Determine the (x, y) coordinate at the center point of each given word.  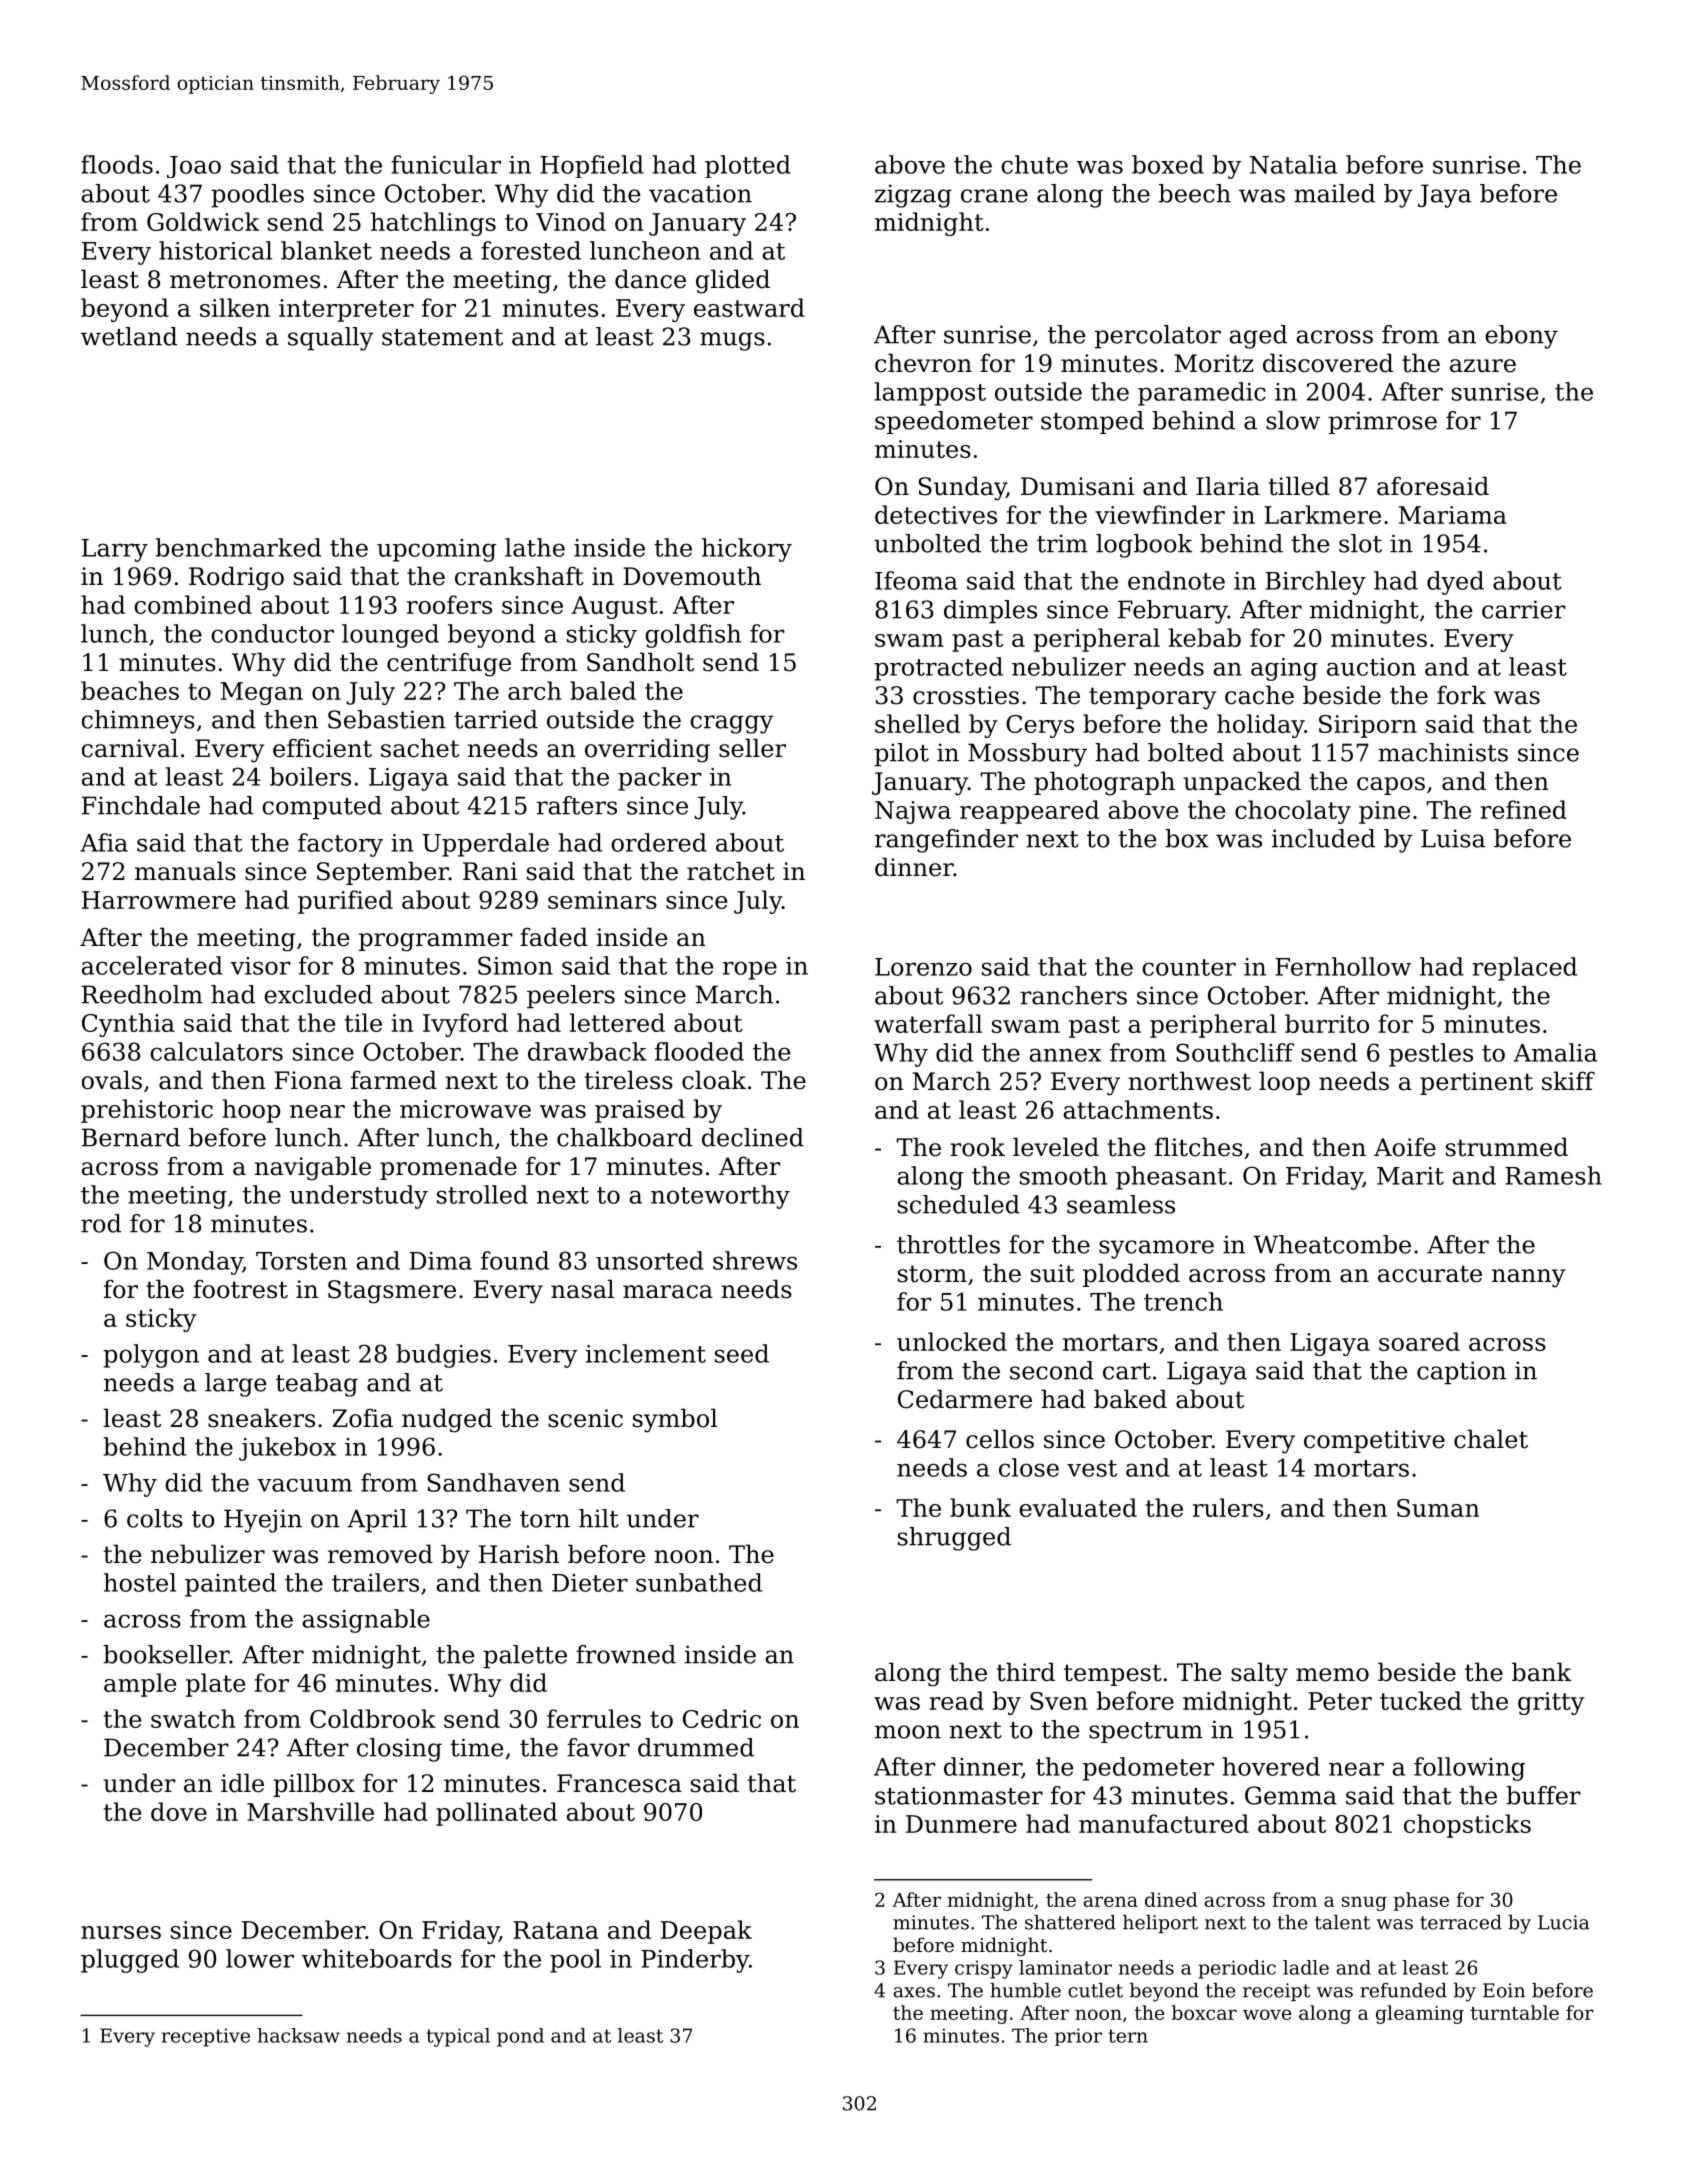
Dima (440, 1261)
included (1323, 838)
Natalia (1293, 164)
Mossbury (1027, 755)
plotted (748, 166)
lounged (390, 636)
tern (1128, 2036)
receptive (206, 2037)
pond (520, 2037)
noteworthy (720, 1197)
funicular (446, 164)
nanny (1528, 1278)
